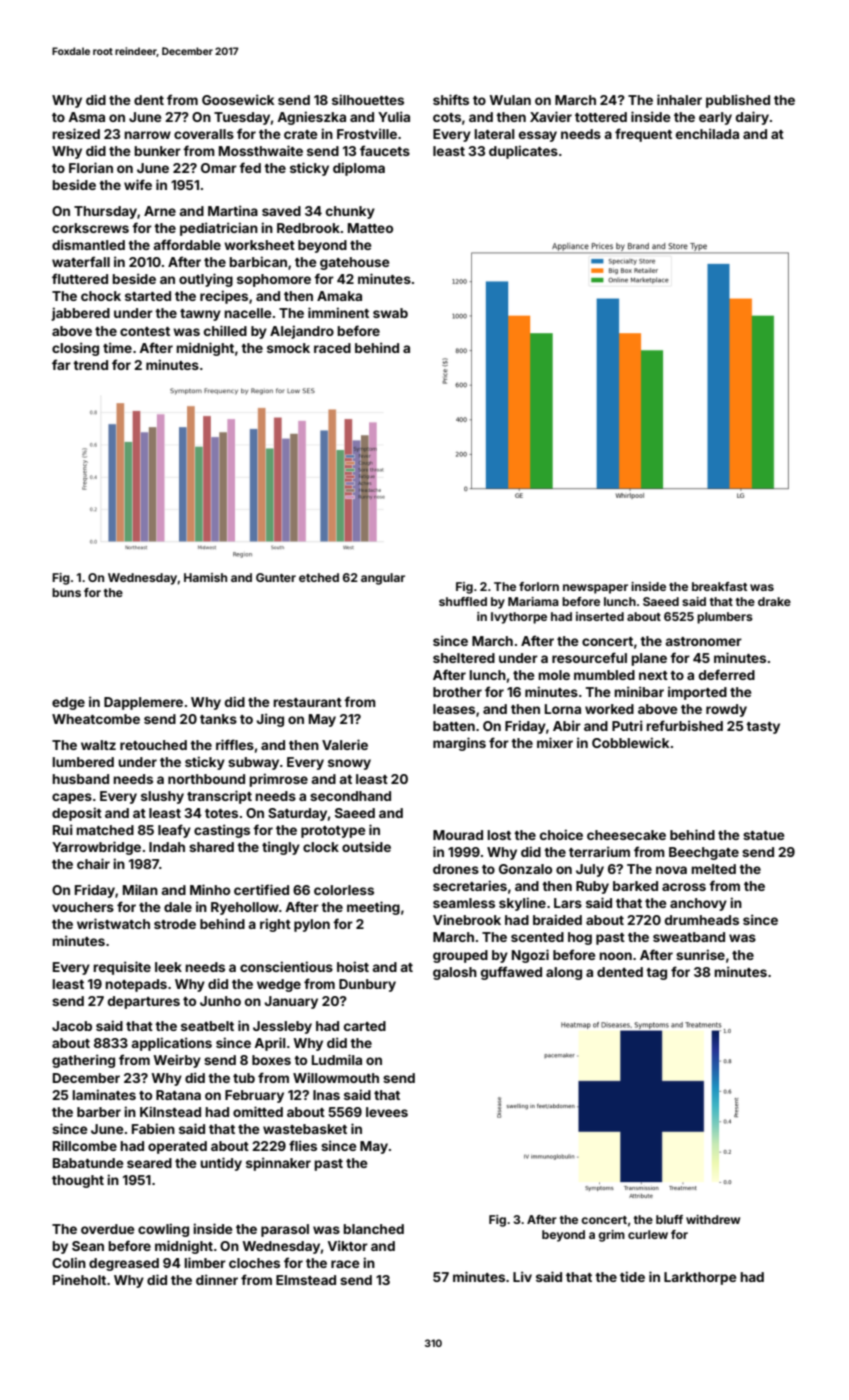  I want to click on seared, so click(149, 1163).
